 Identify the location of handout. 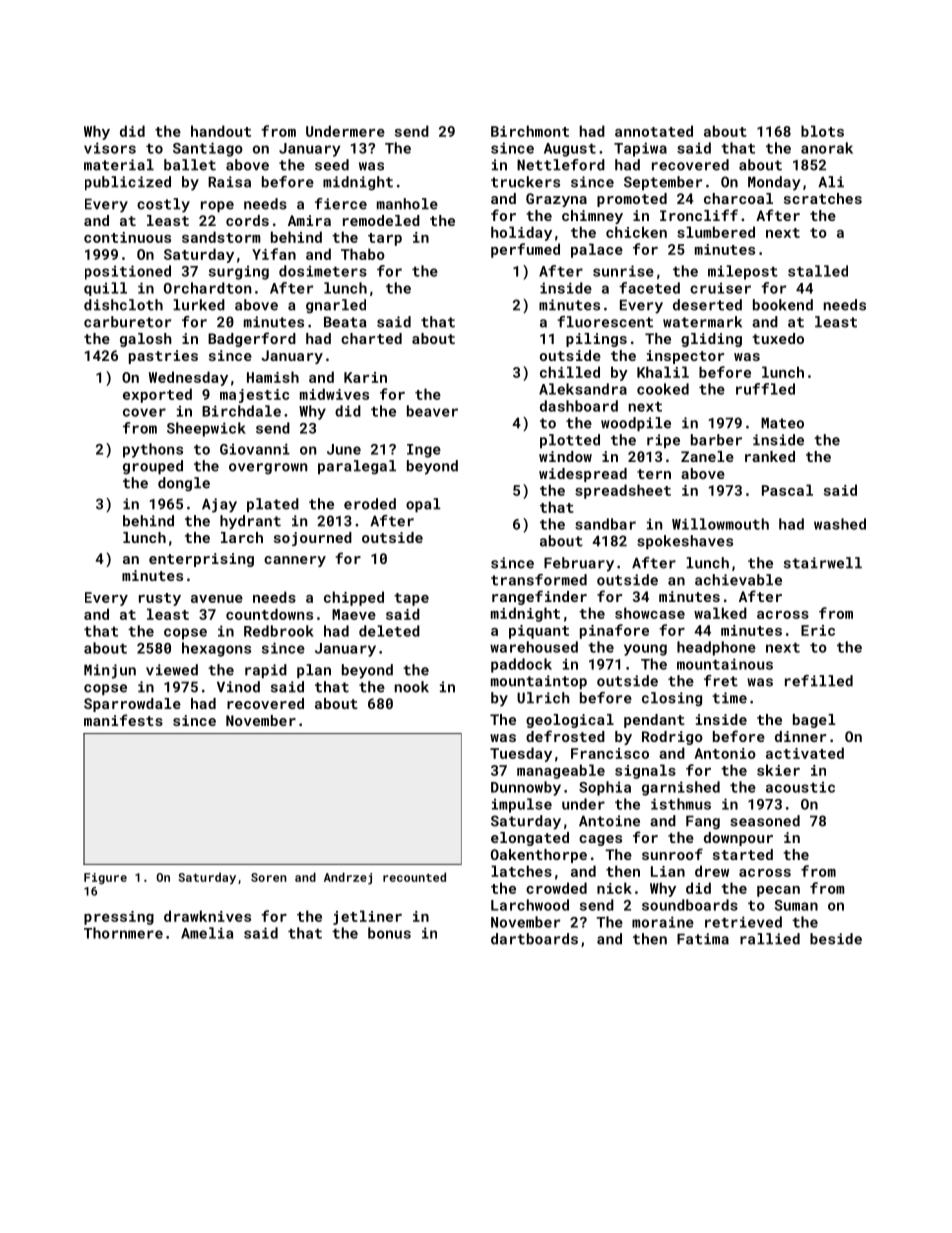
(221, 131).
